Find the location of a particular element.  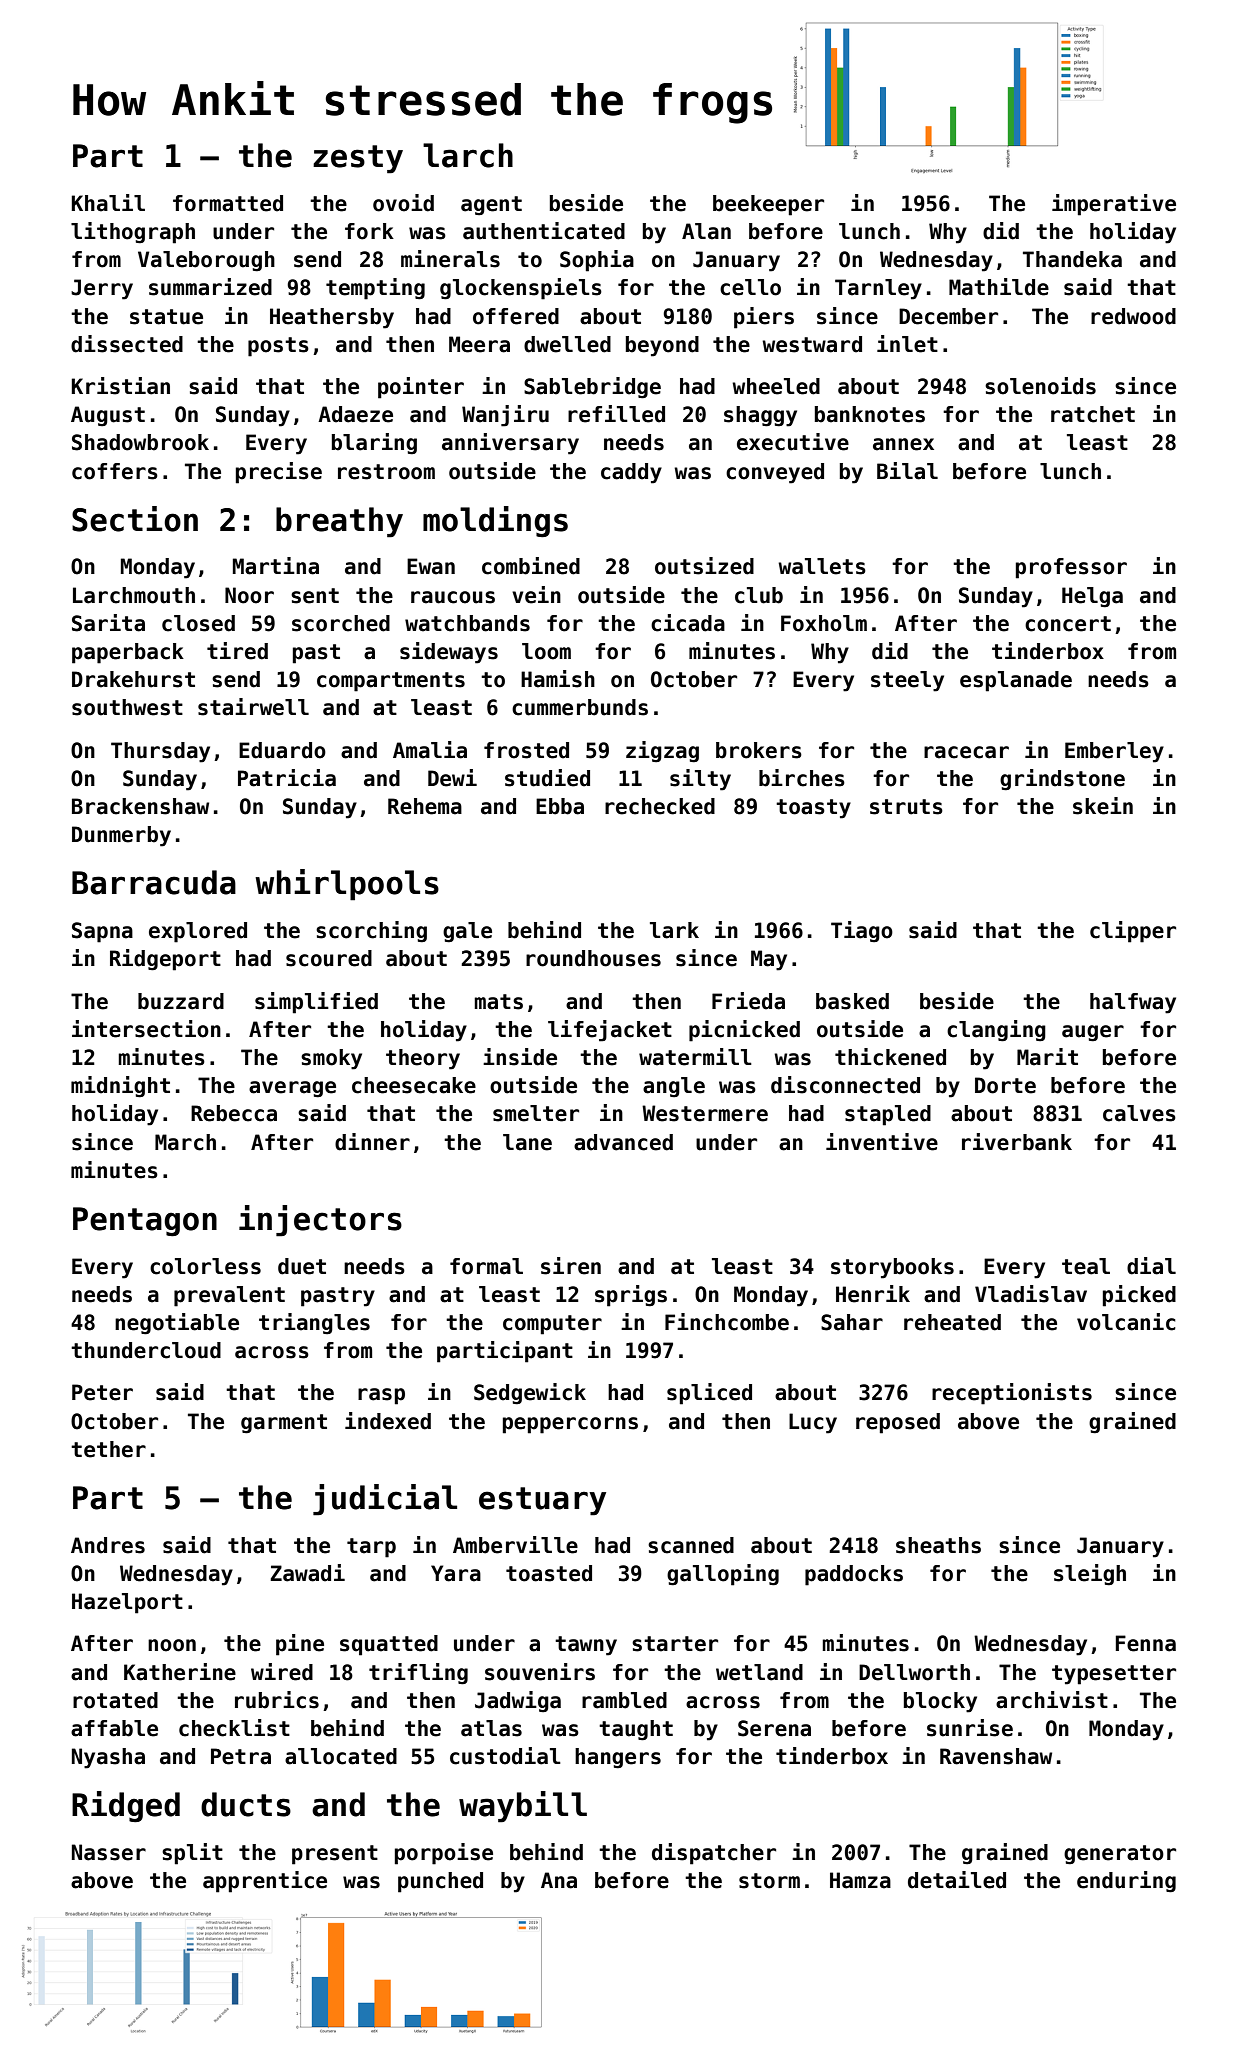

formal is located at coordinates (486, 1266).
